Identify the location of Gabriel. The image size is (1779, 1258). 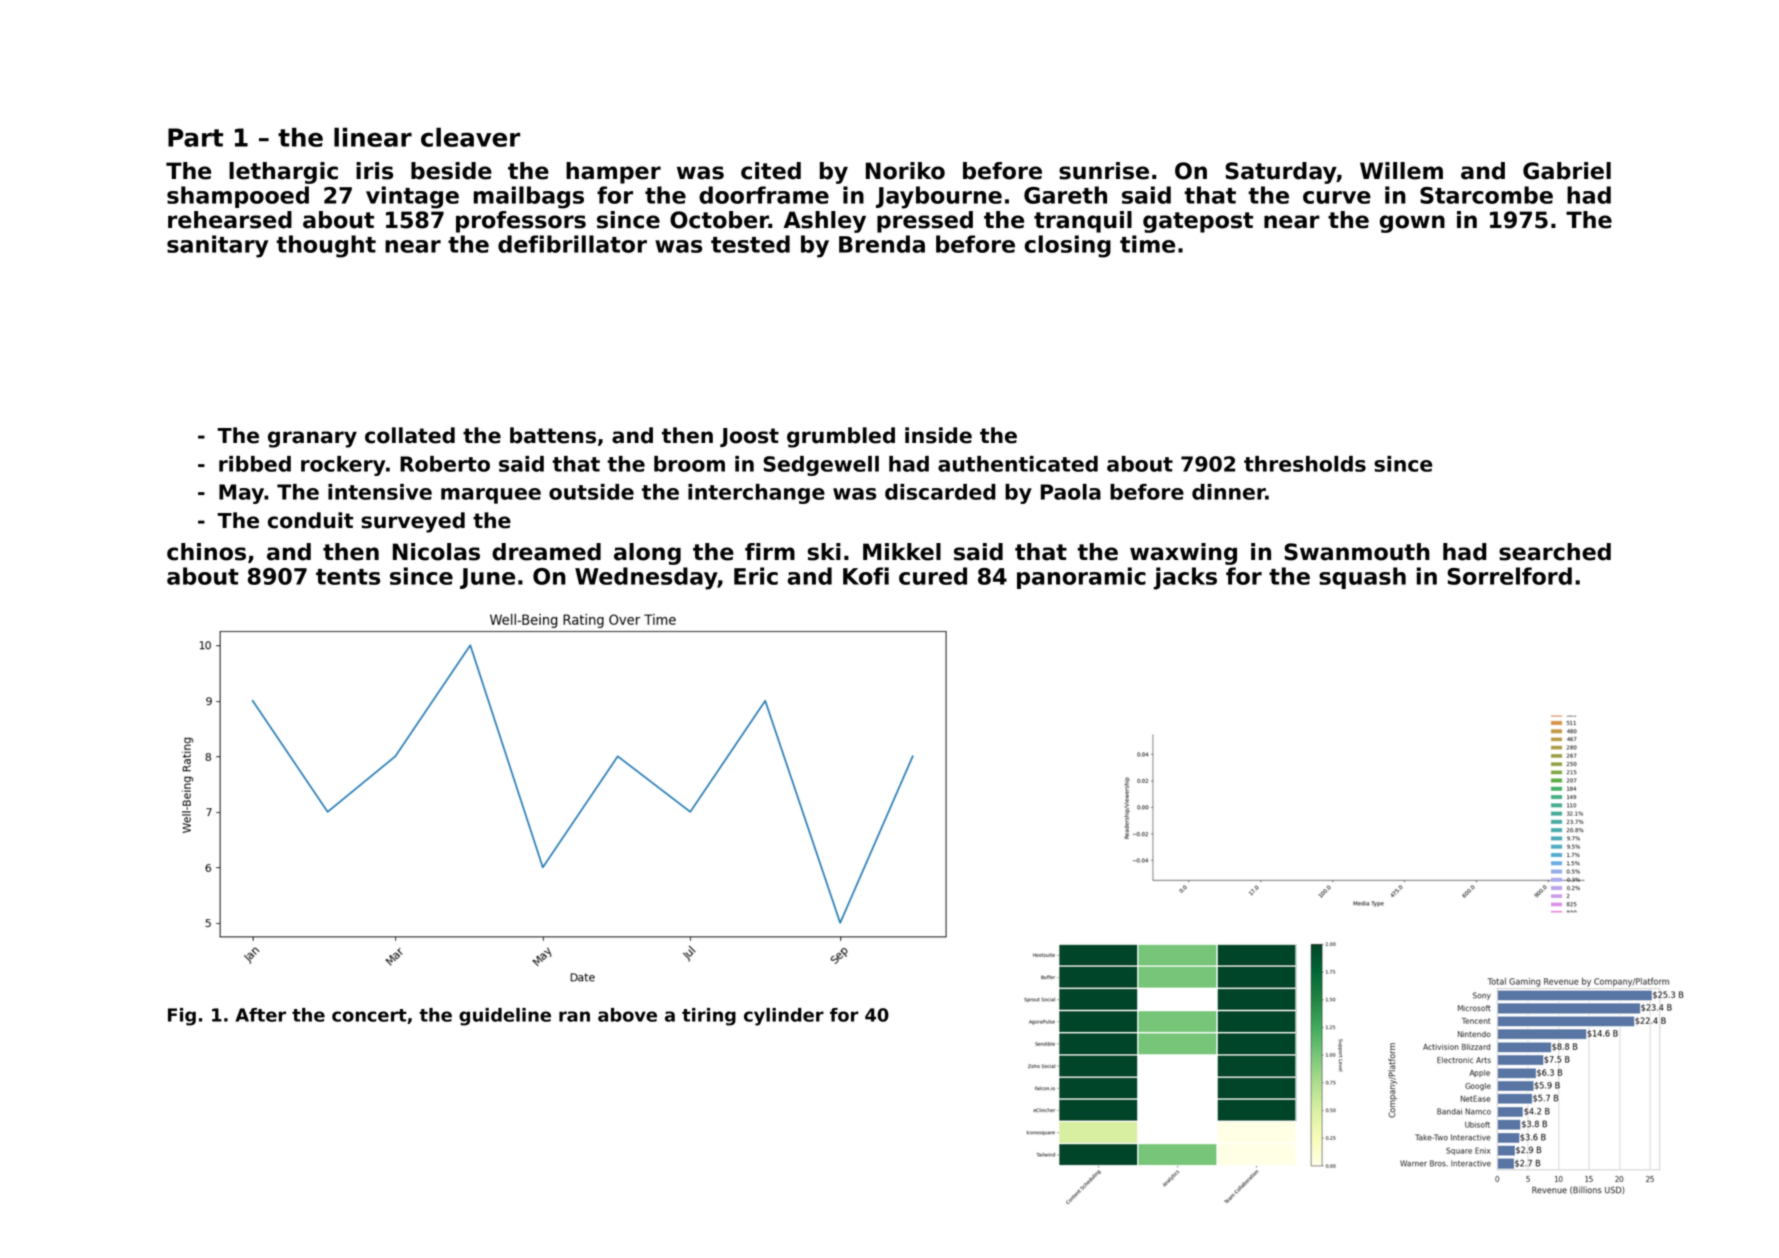
(1567, 171).
